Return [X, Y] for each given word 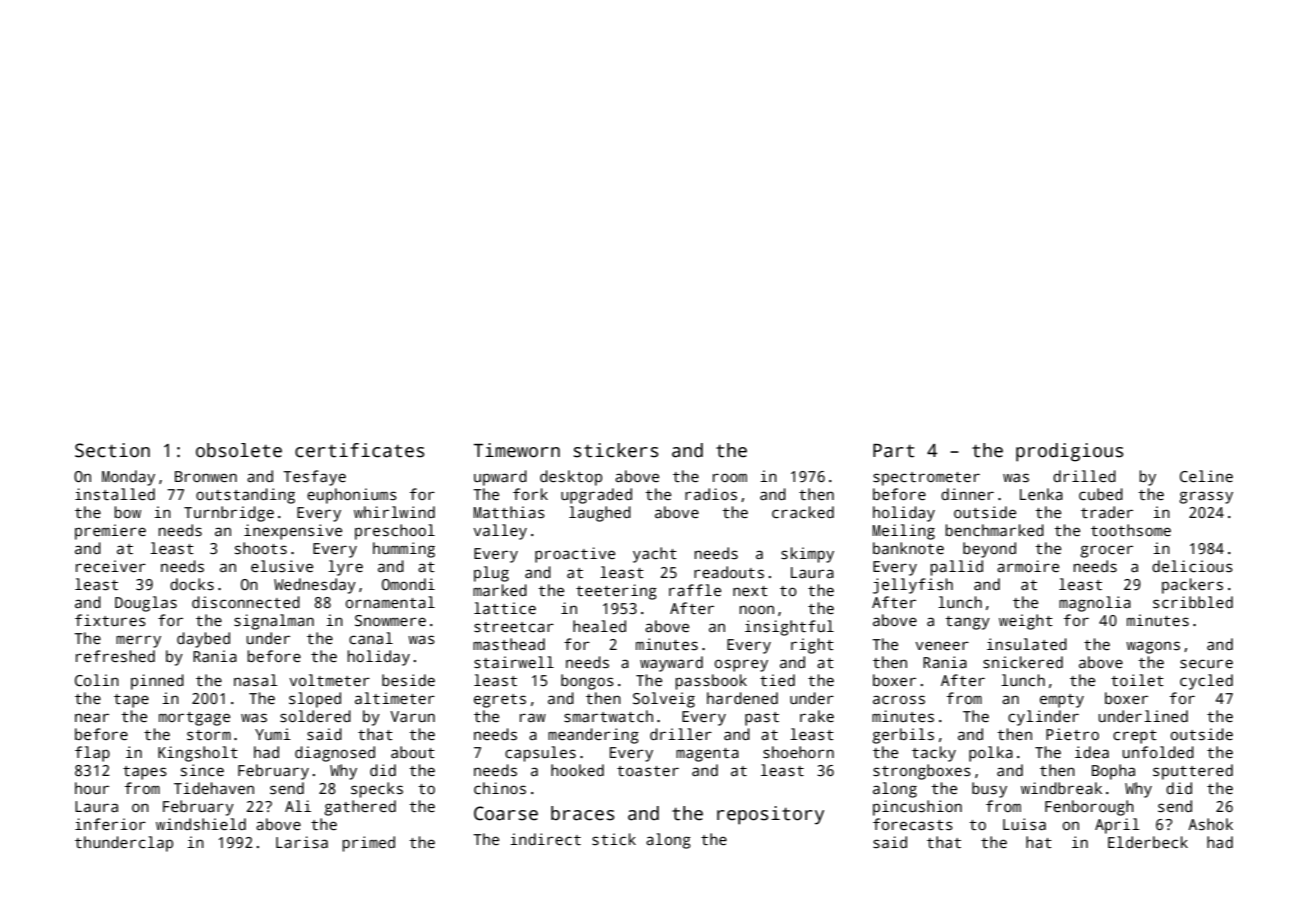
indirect [545, 839]
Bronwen [206, 476]
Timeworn [517, 450]
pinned [157, 682]
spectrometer [926, 479]
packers [1192, 586]
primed [368, 844]
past [762, 719]
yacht [655, 555]
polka [991, 754]
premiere [110, 532]
